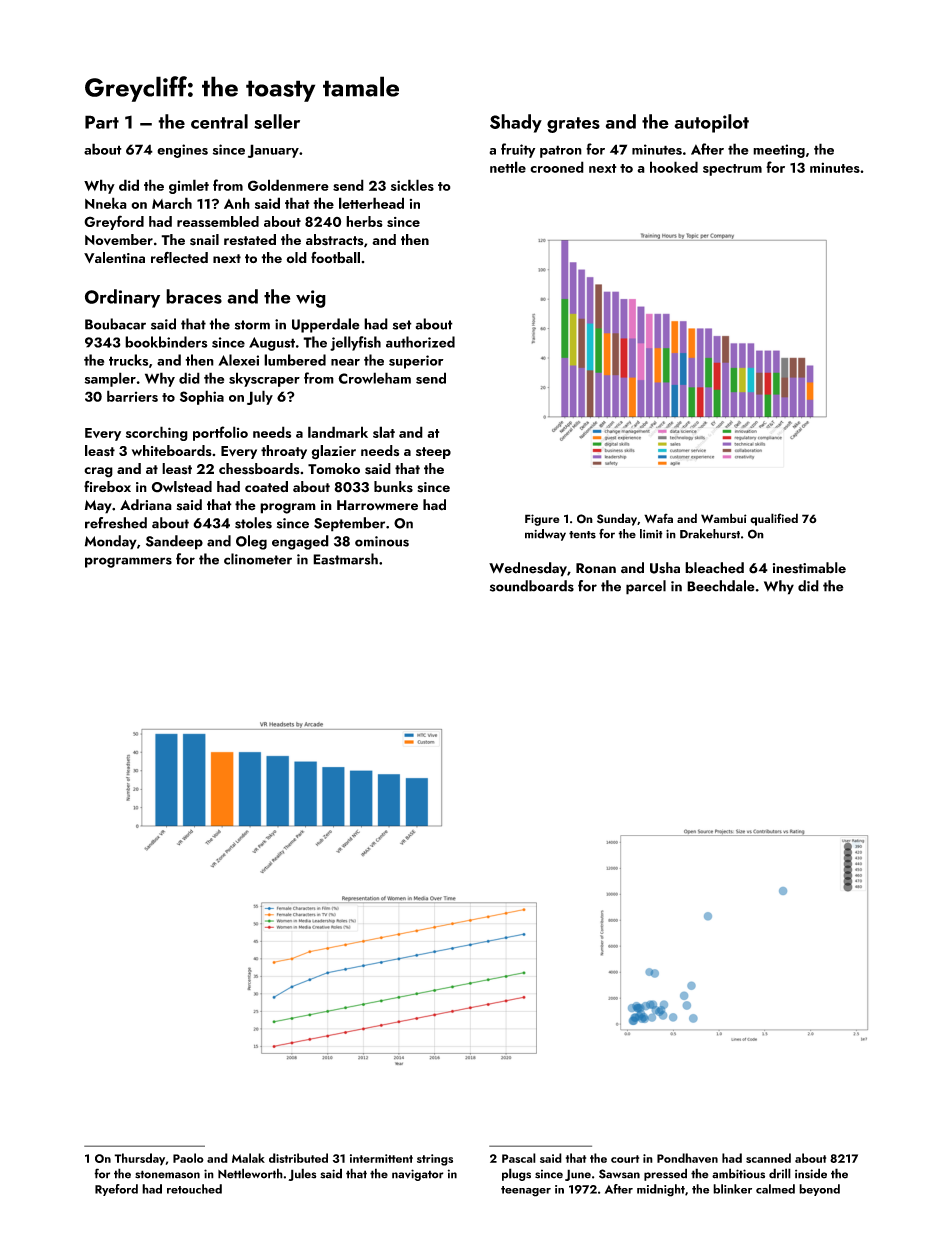 This image has height=1233, width=952. Describe the element at coordinates (532, 586) in the image. I see `soundboards` at that location.
